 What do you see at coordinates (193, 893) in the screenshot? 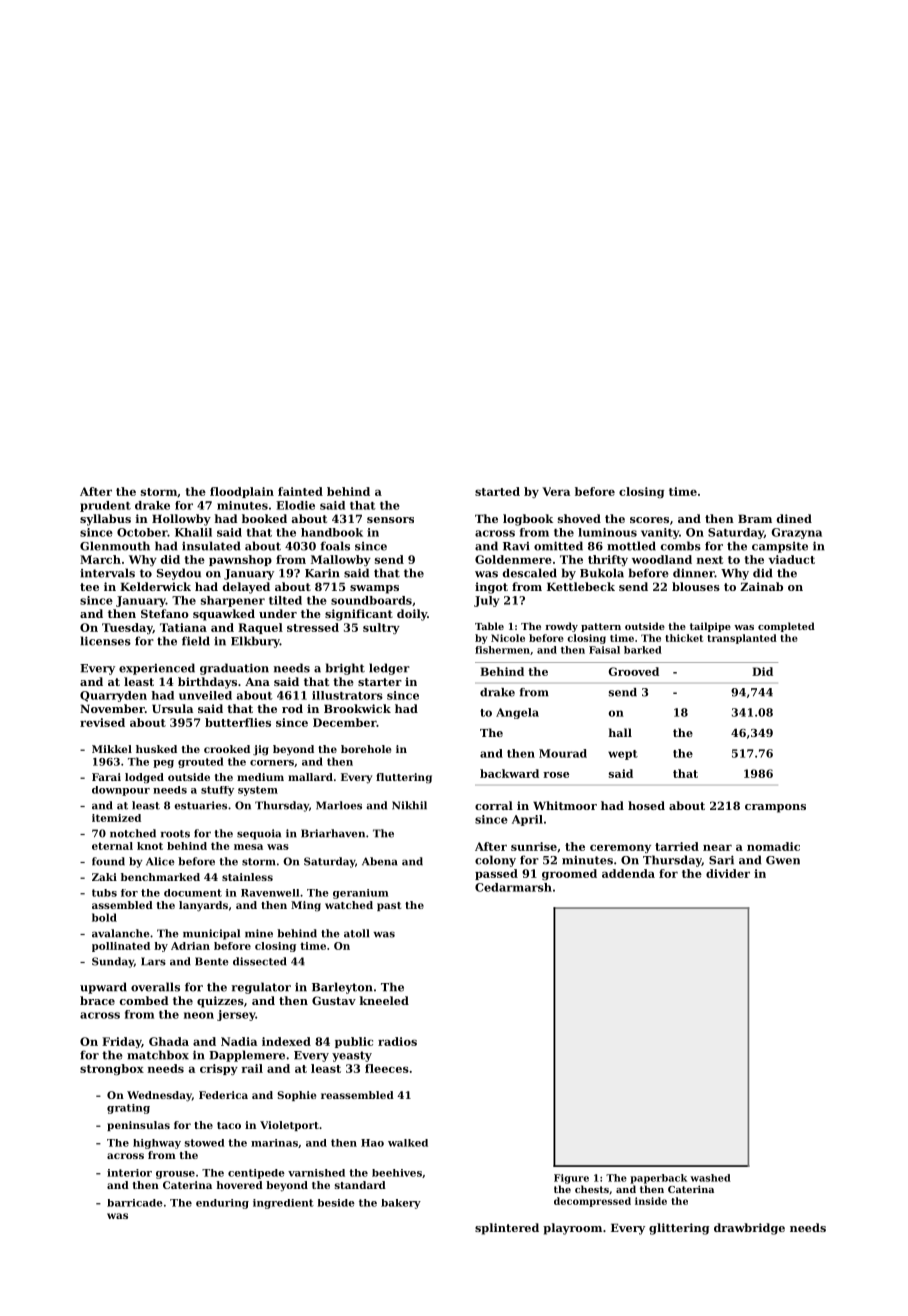
I see `document` at bounding box center [193, 893].
